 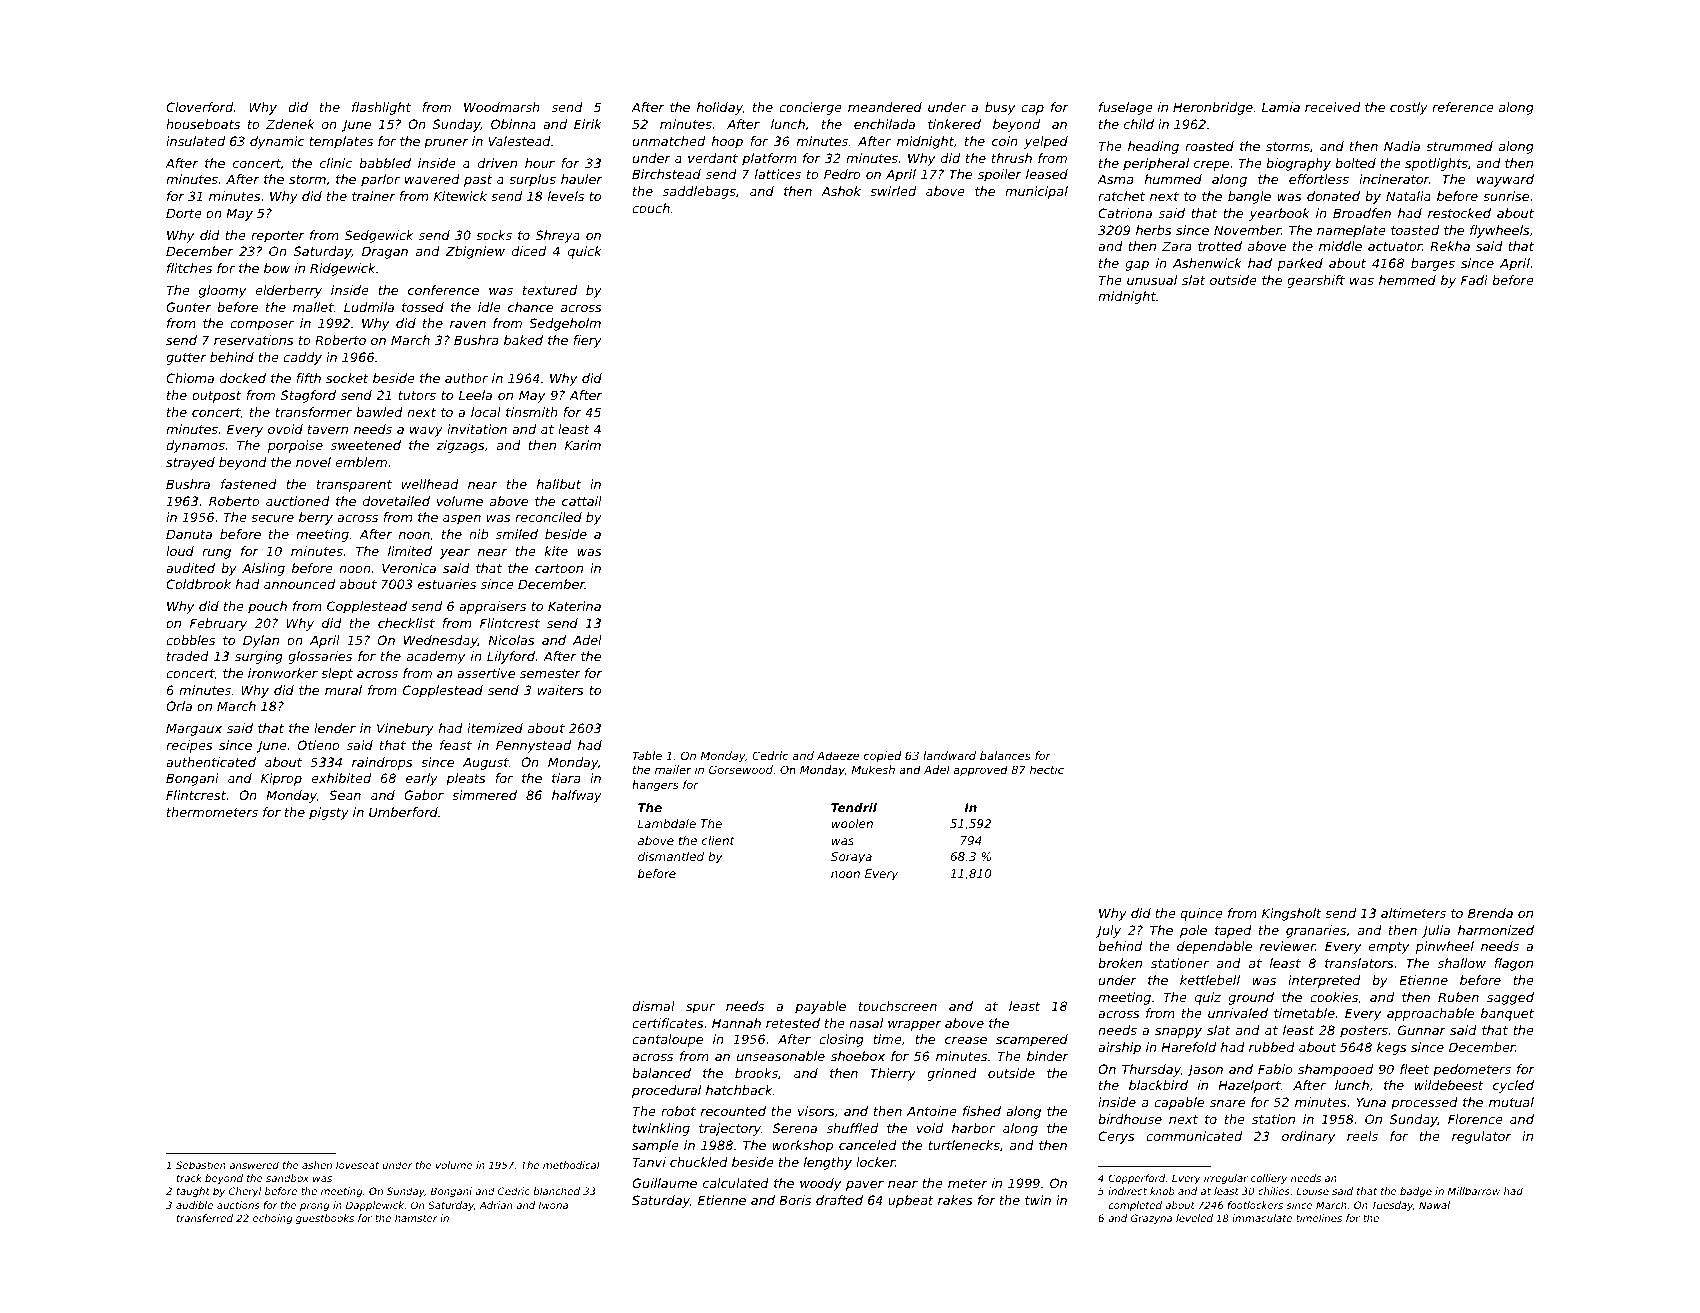 I want to click on Grazyna, so click(x=1151, y=1219).
